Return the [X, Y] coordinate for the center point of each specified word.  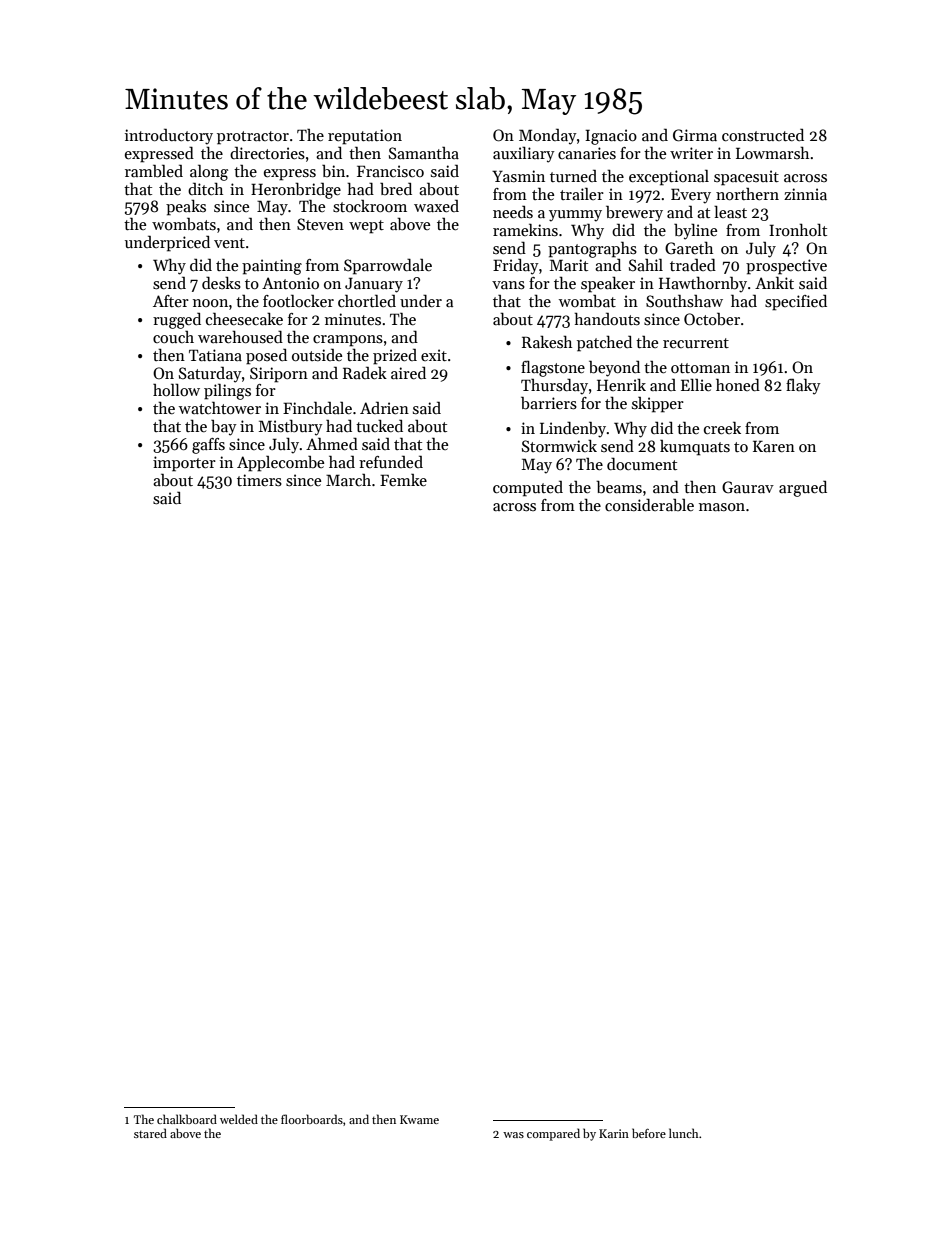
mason [722, 507]
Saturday [210, 375]
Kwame [419, 1119]
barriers [549, 403]
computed [528, 489]
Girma [695, 135]
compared [553, 1134]
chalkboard [187, 1119]
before [649, 1133]
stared [150, 1133]
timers [259, 480]
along [209, 173]
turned [573, 176]
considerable [649, 504]
